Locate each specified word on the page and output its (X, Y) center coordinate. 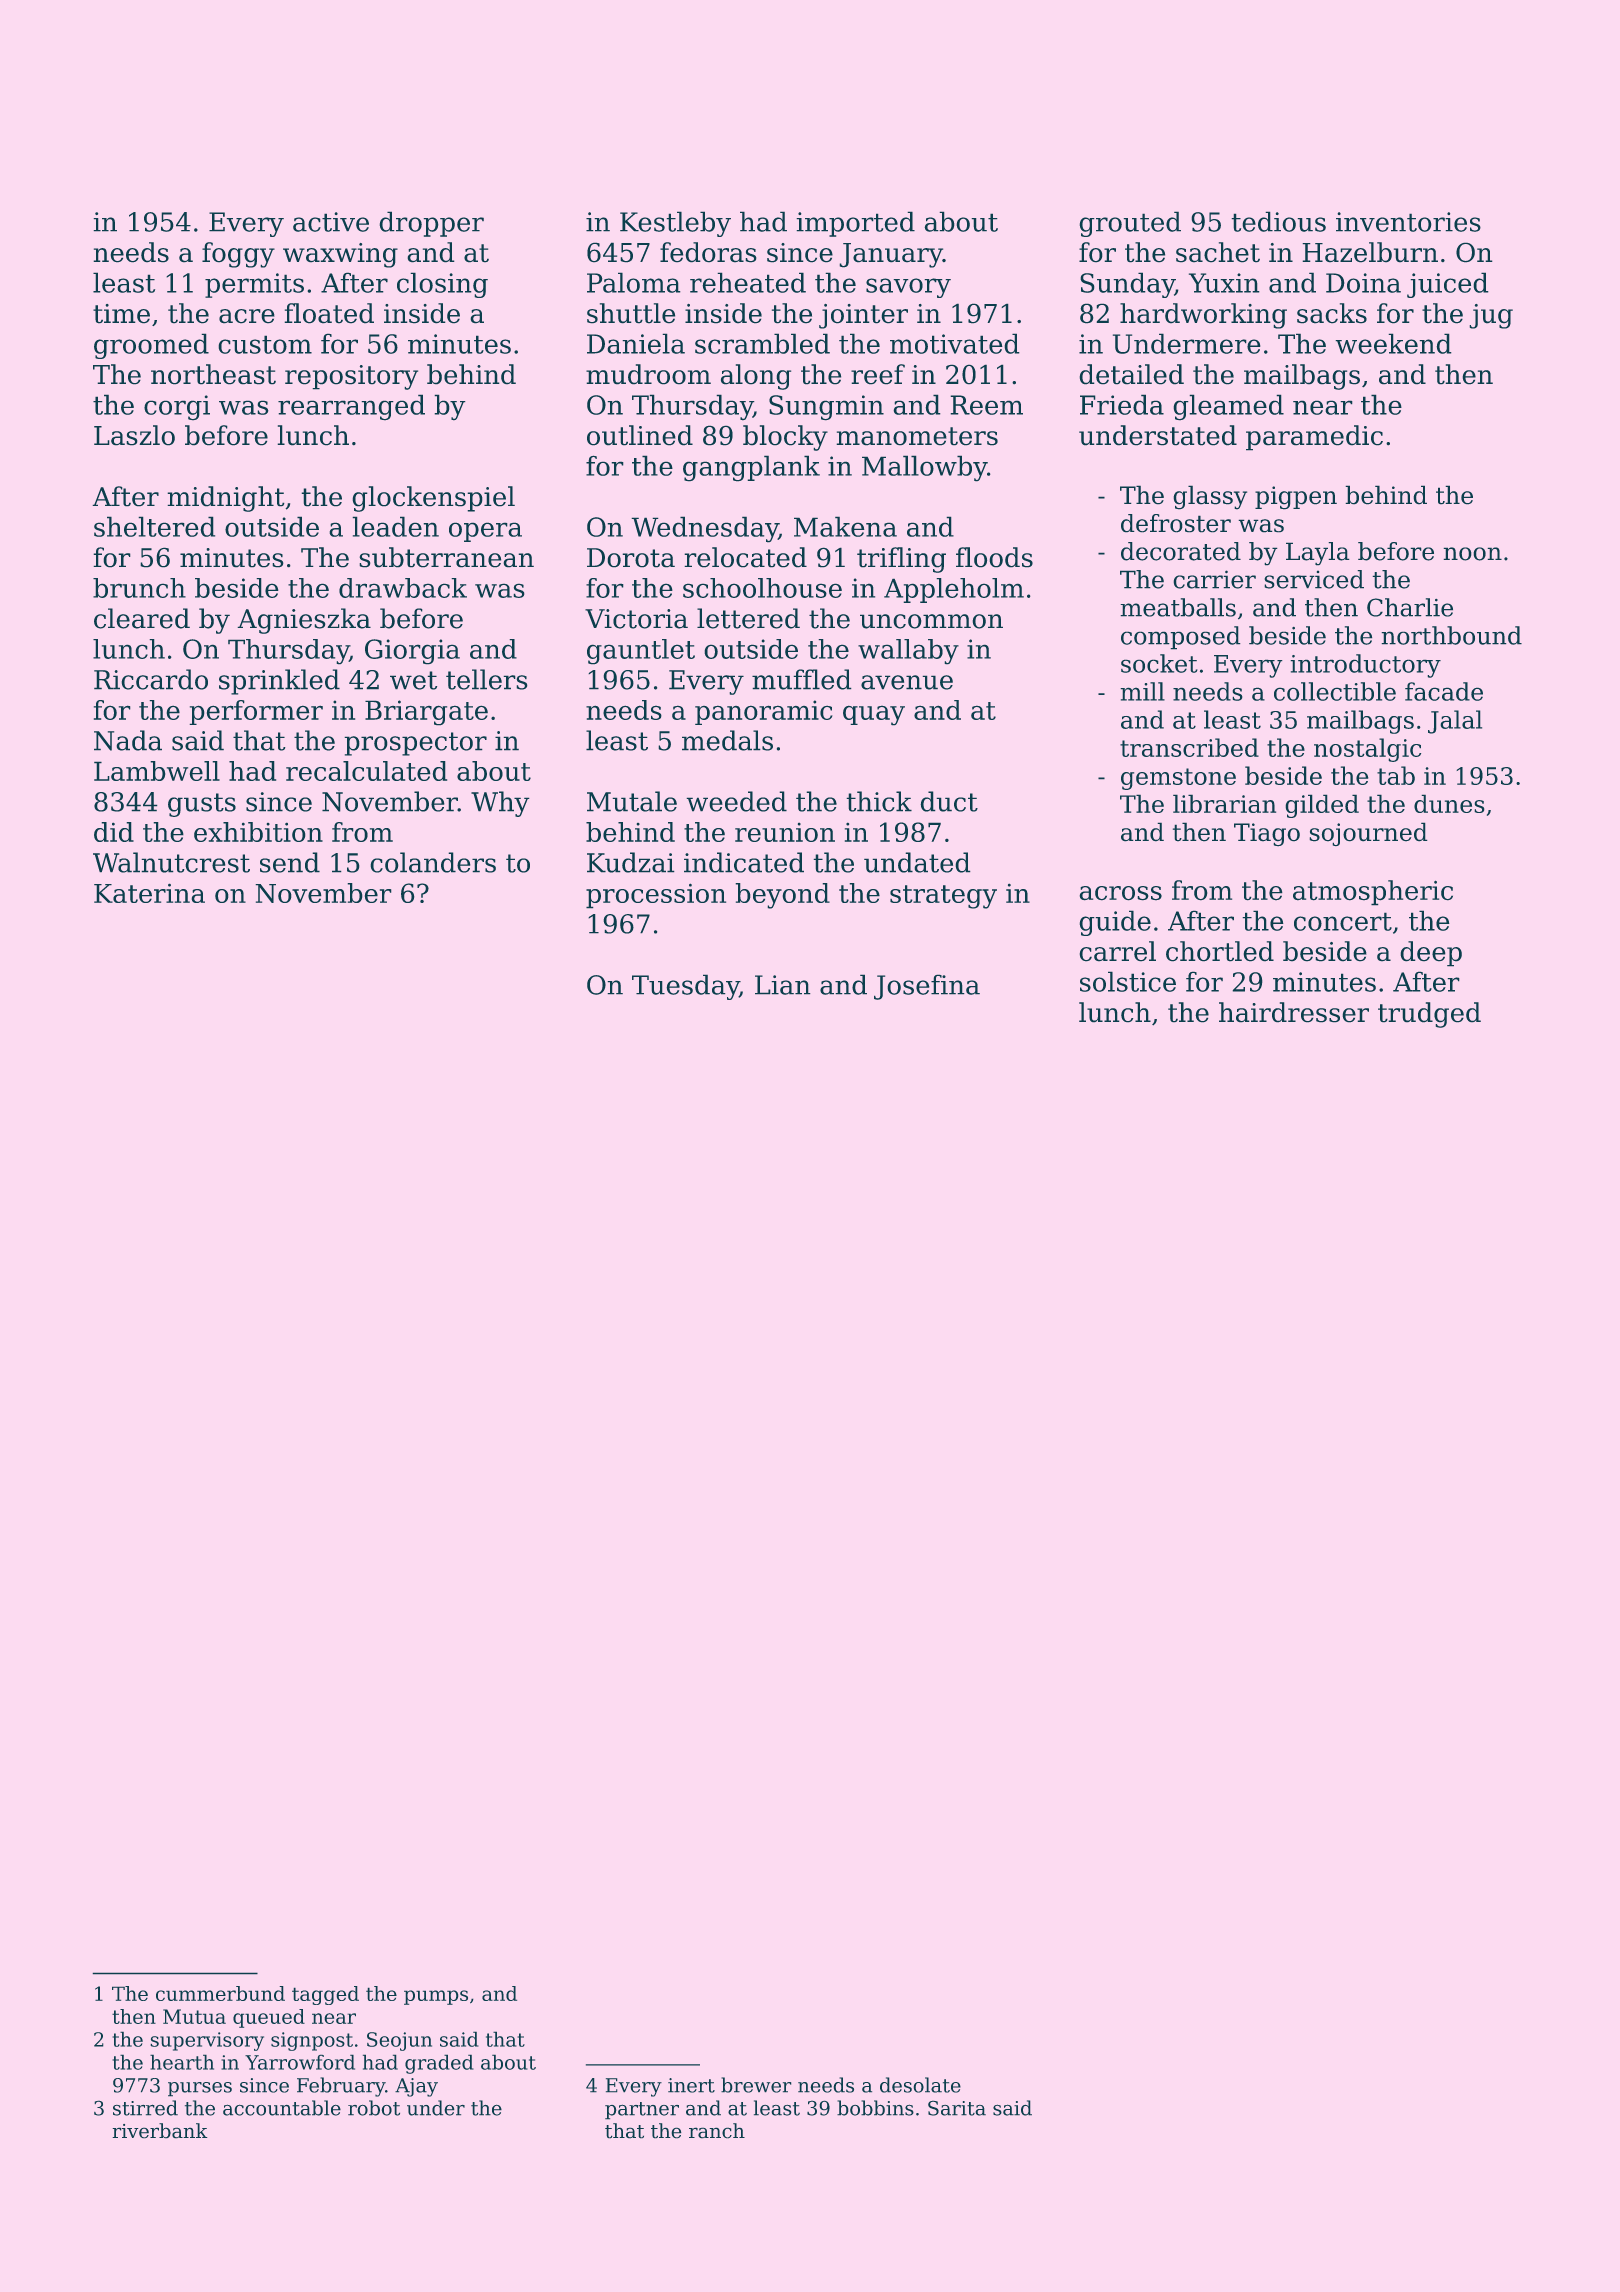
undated (917, 862)
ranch (717, 2131)
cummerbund (220, 1993)
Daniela (636, 343)
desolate (920, 2085)
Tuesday (685, 987)
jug (1491, 316)
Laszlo (134, 435)
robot (374, 2108)
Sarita (957, 2108)
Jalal (1455, 722)
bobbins (875, 2108)
